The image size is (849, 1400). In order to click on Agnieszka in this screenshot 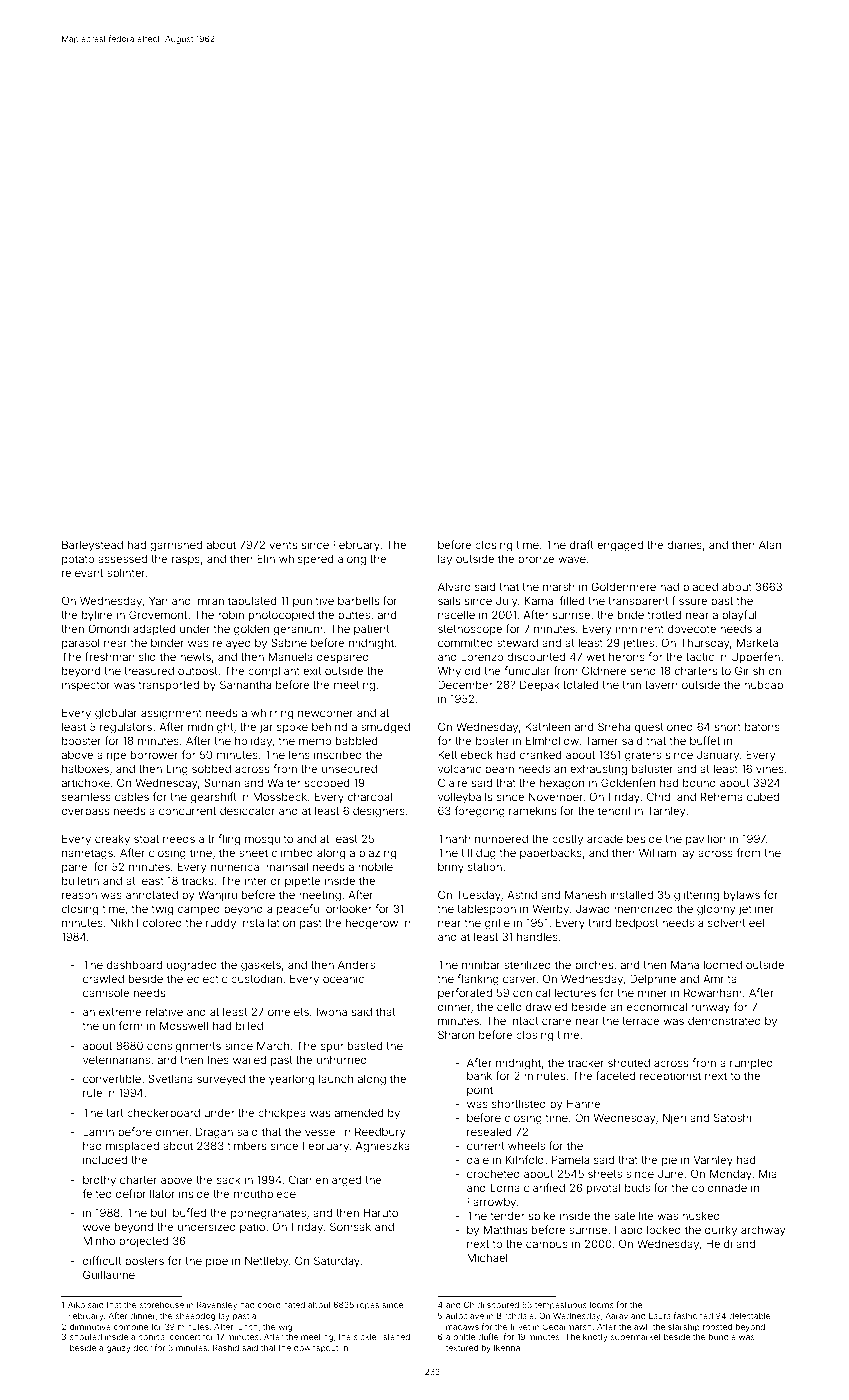, I will do `click(383, 1147)`.
